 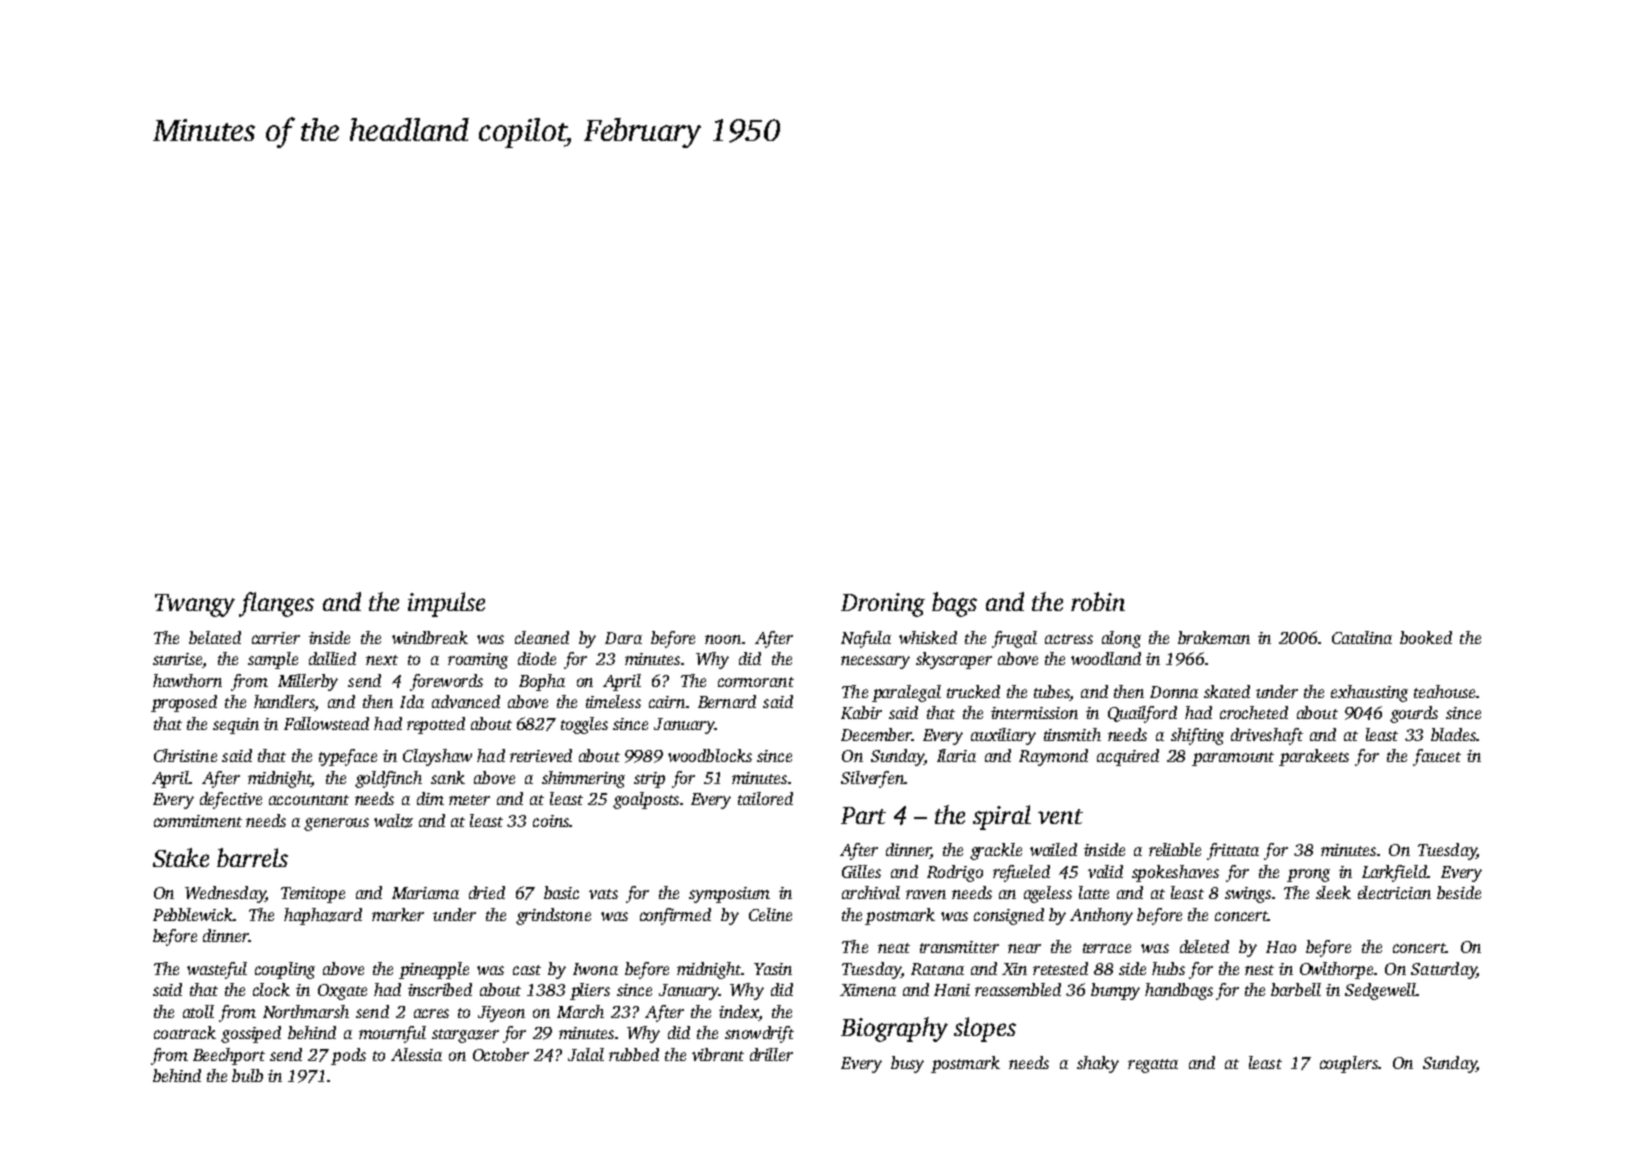 What do you see at coordinates (952, 990) in the image?
I see `Hani` at bounding box center [952, 990].
